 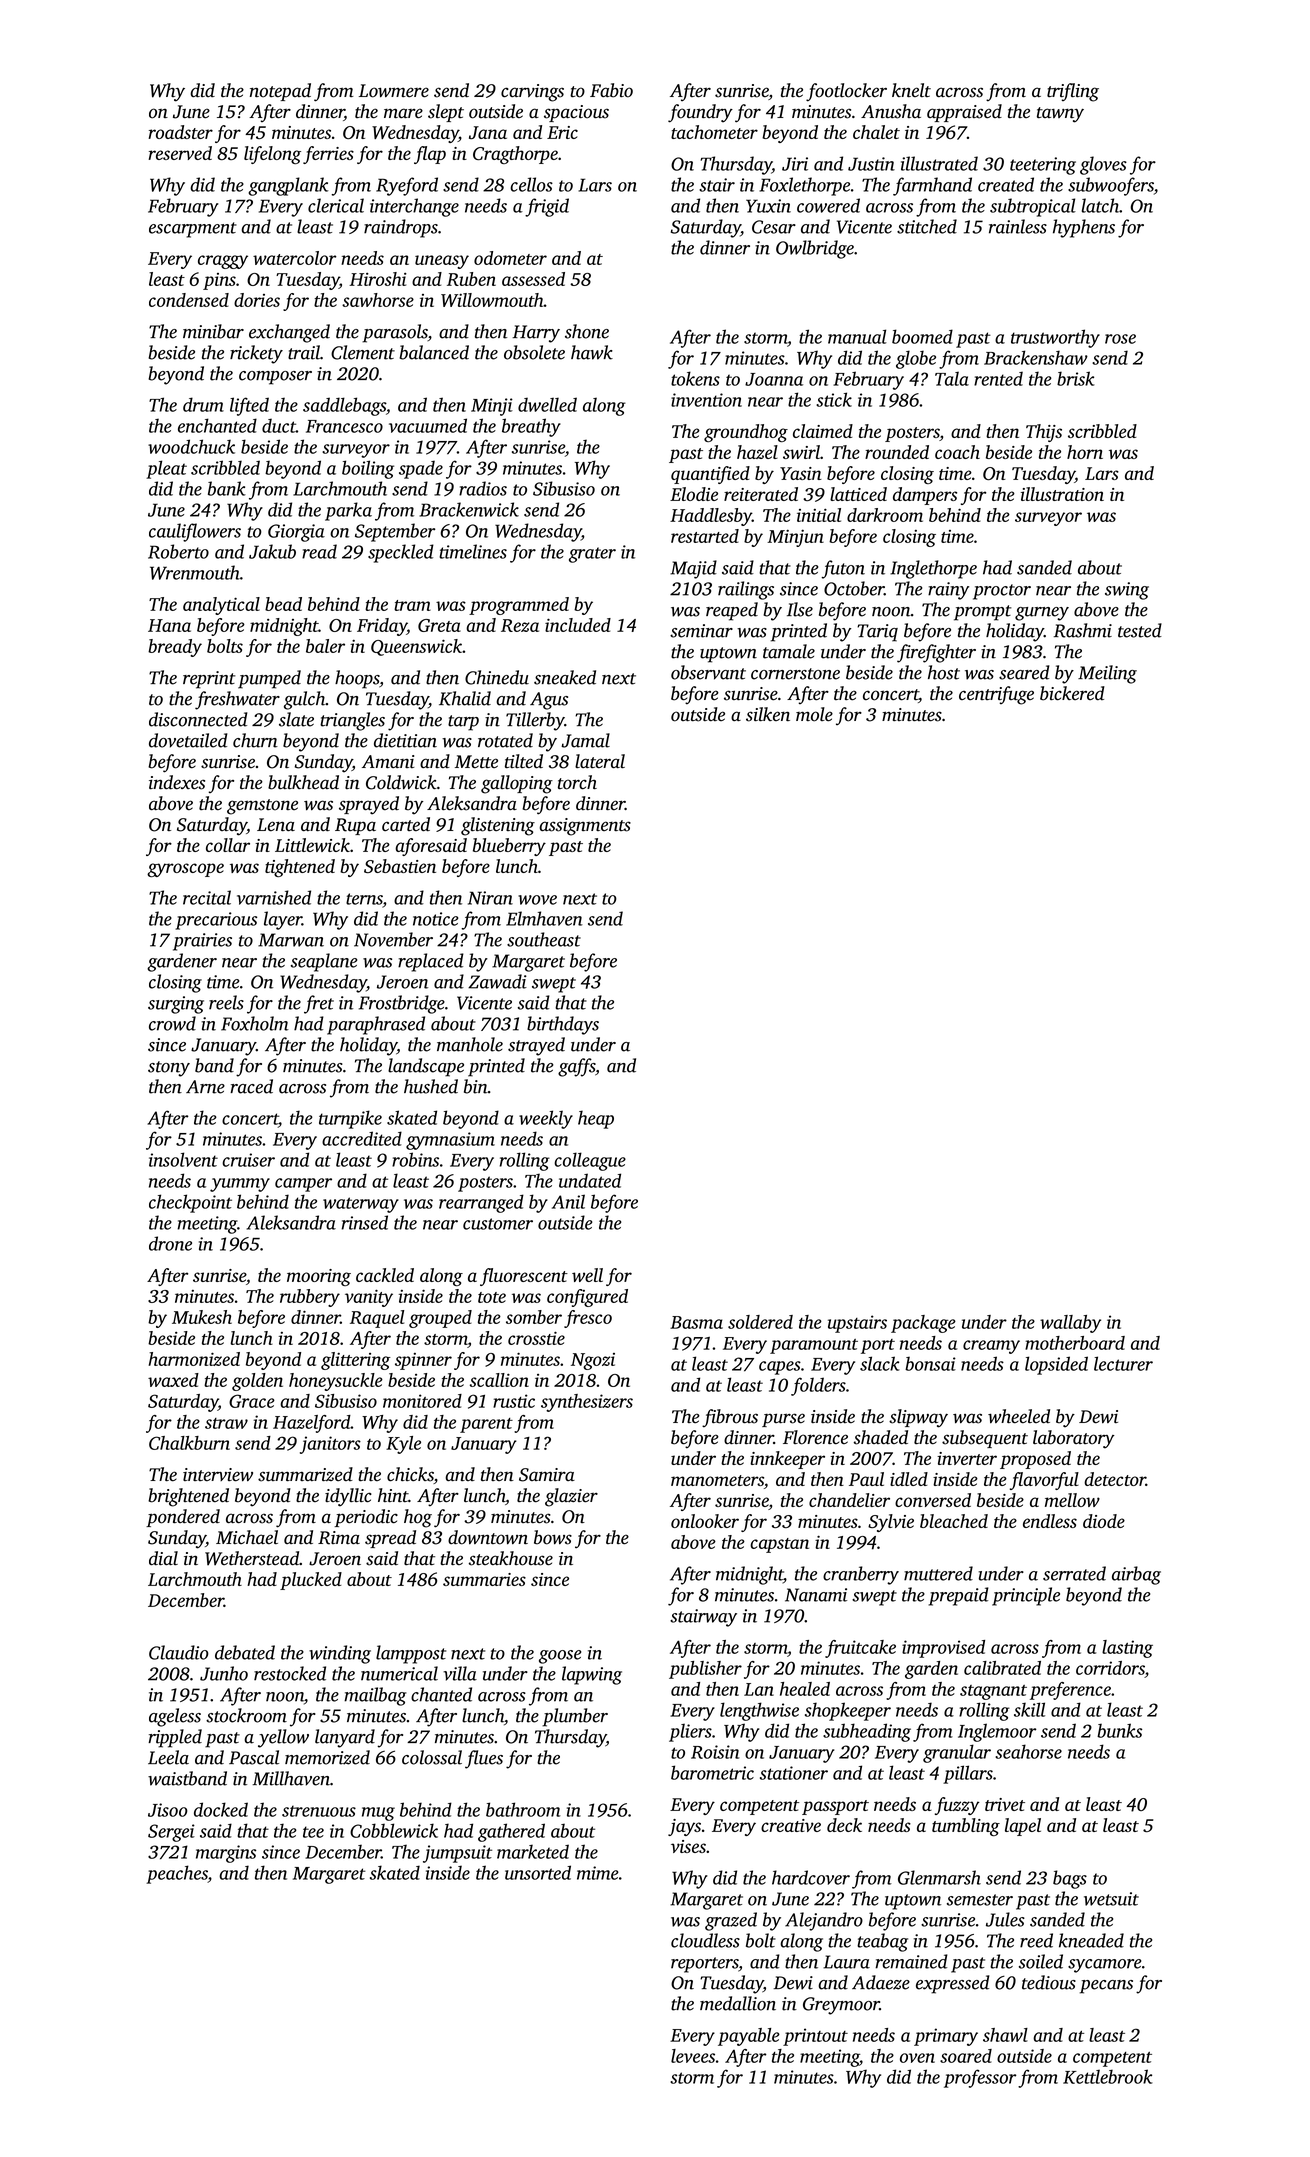 What do you see at coordinates (517, 784) in the page?
I see `galloping` at bounding box center [517, 784].
